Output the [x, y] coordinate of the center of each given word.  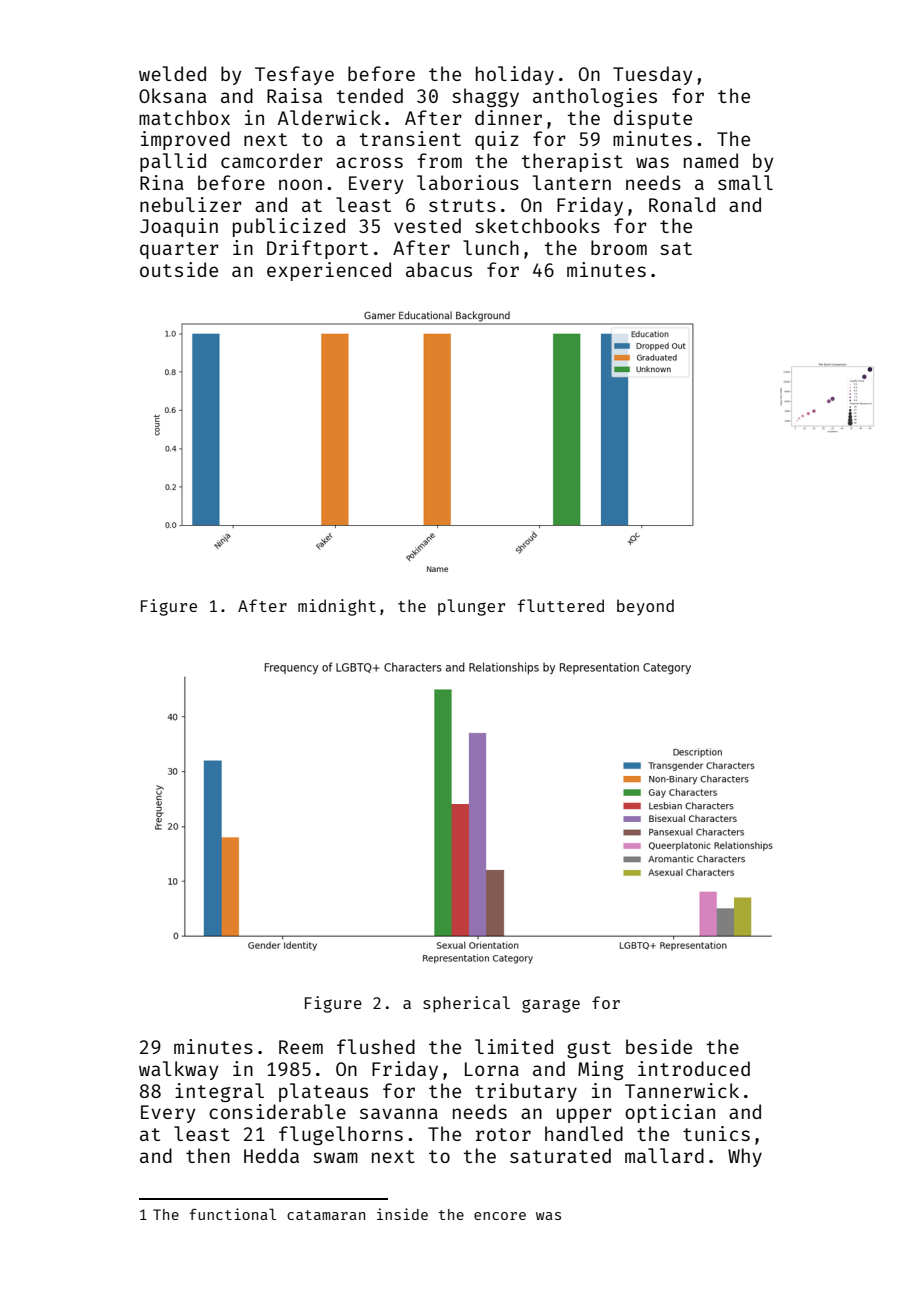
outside [179, 269]
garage [551, 1006]
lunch [491, 247]
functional [232, 1214]
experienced [329, 271]
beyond [645, 607]
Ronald [682, 204]
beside [659, 1046]
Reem [301, 1047]
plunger [471, 607]
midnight [337, 607]
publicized [289, 227]
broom [619, 247]
